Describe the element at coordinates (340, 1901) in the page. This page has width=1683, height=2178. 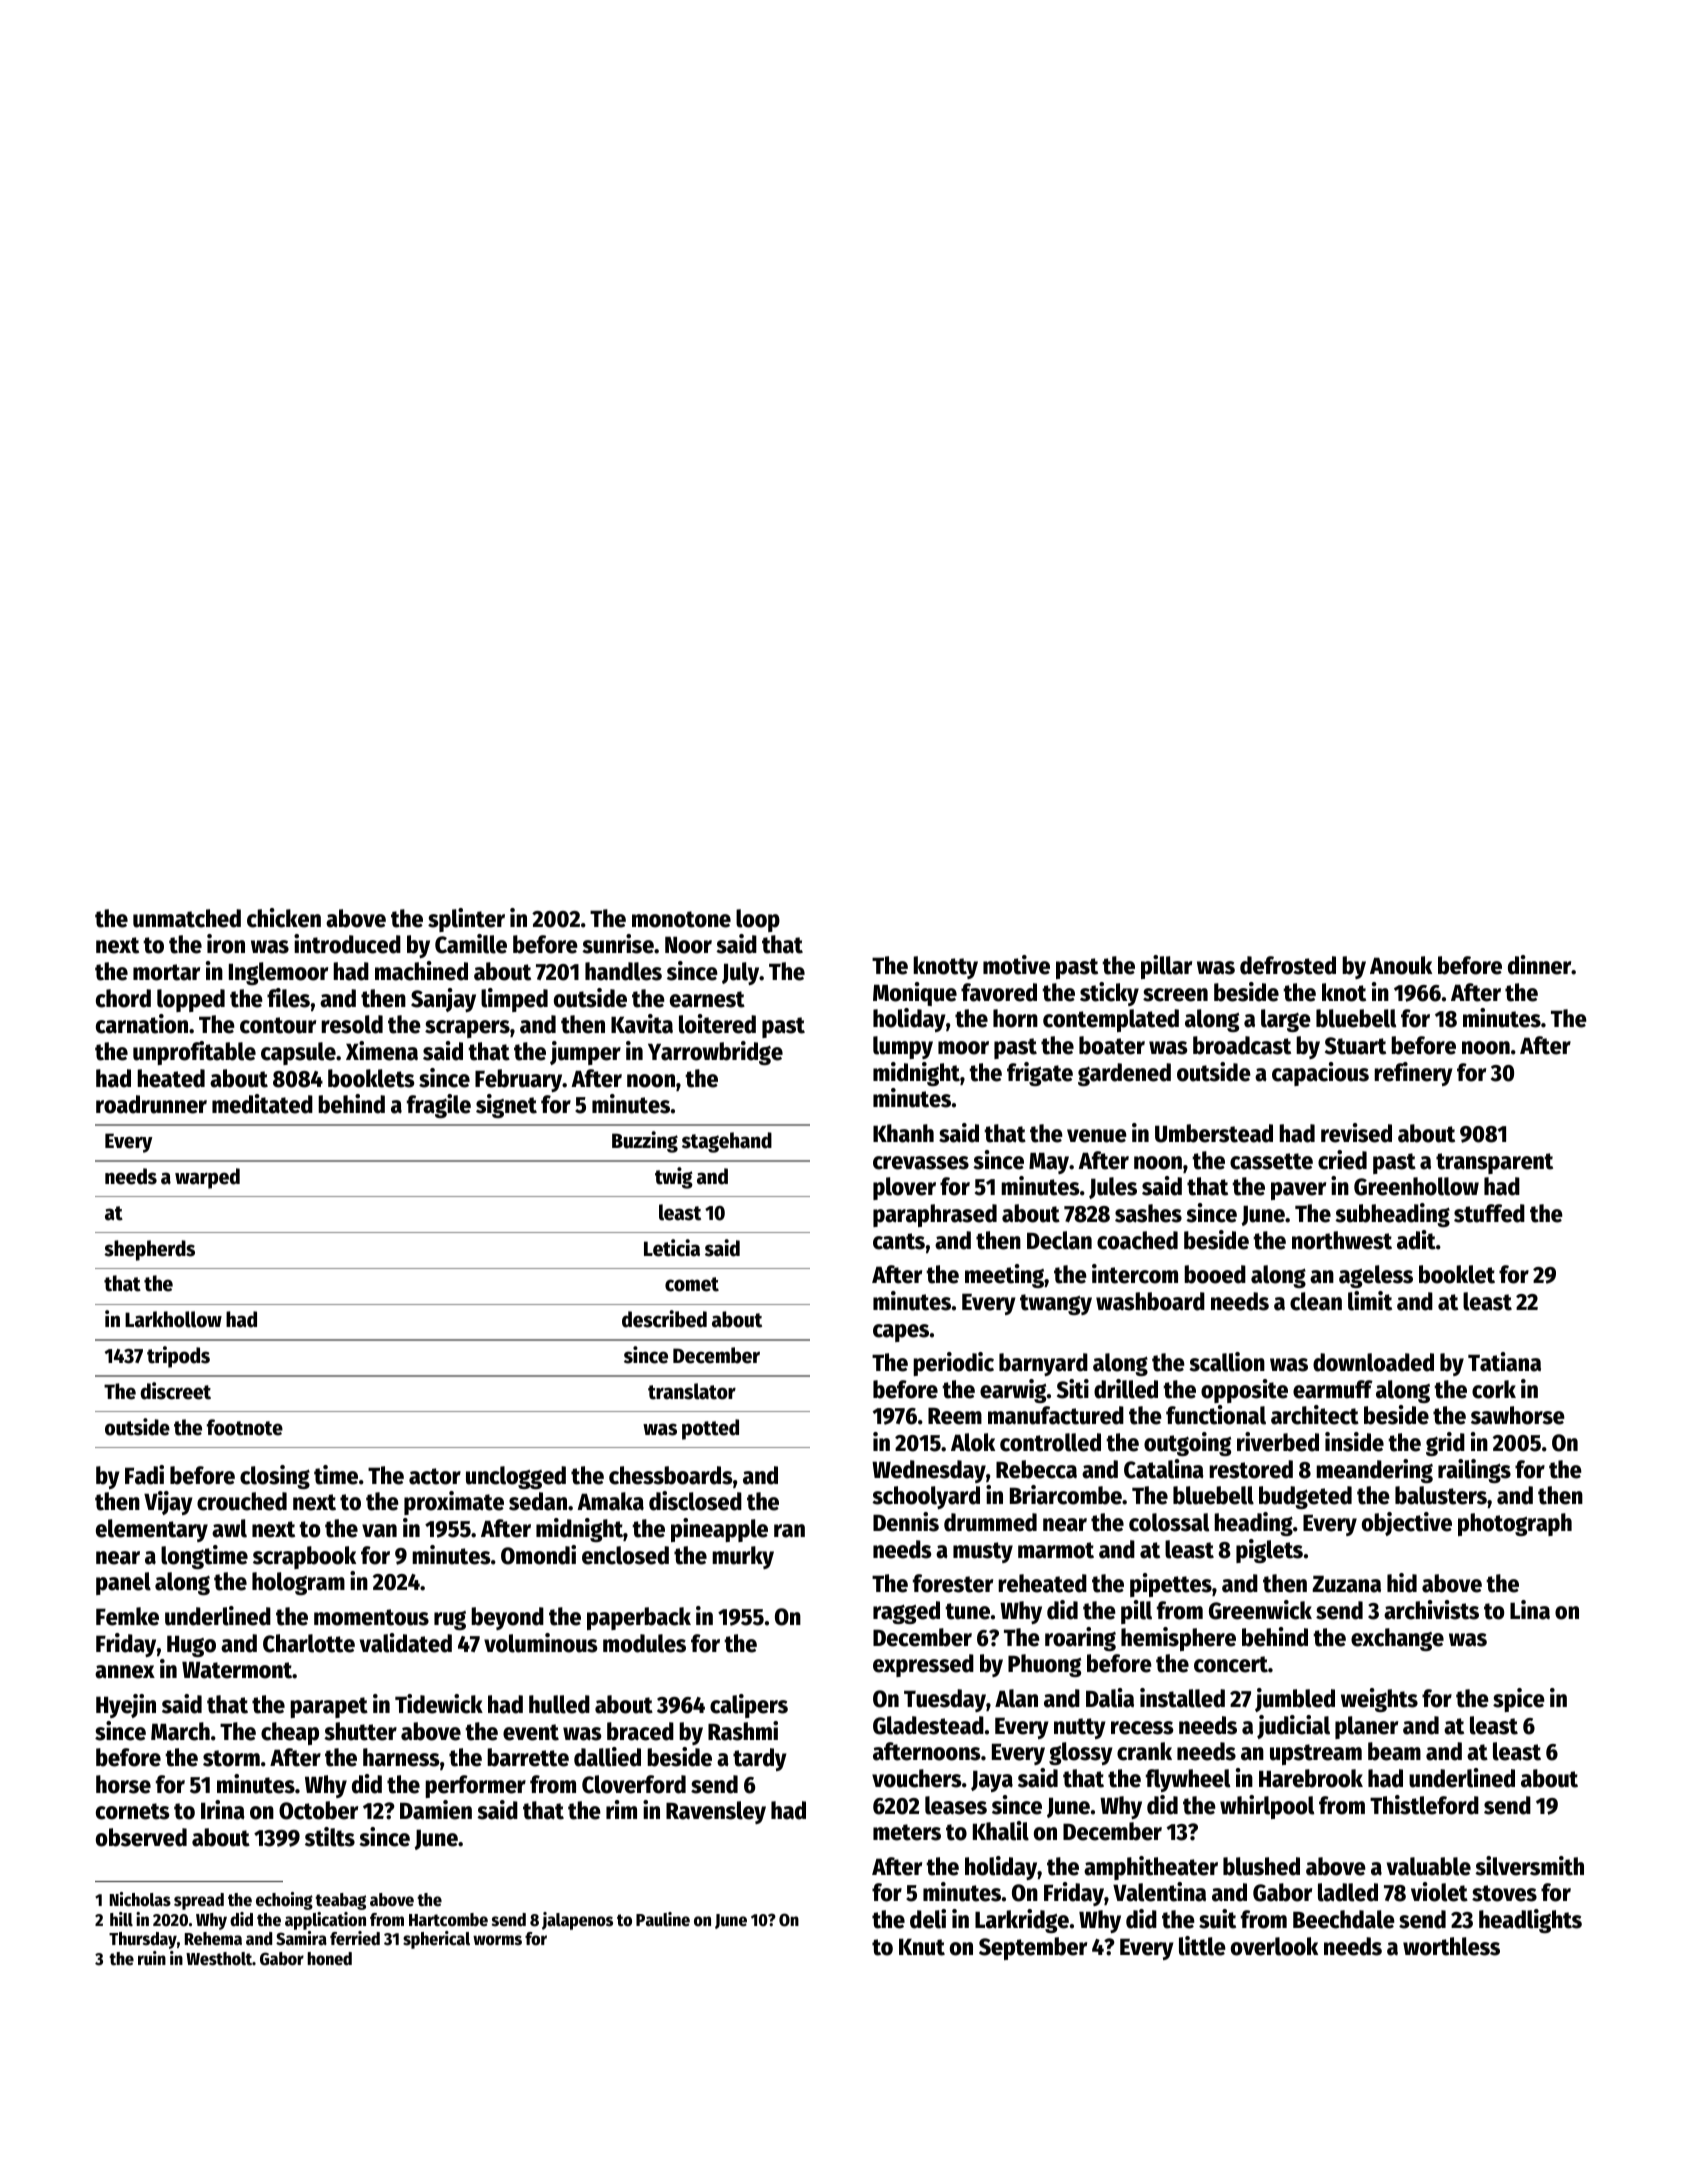
I see `teabag` at that location.
